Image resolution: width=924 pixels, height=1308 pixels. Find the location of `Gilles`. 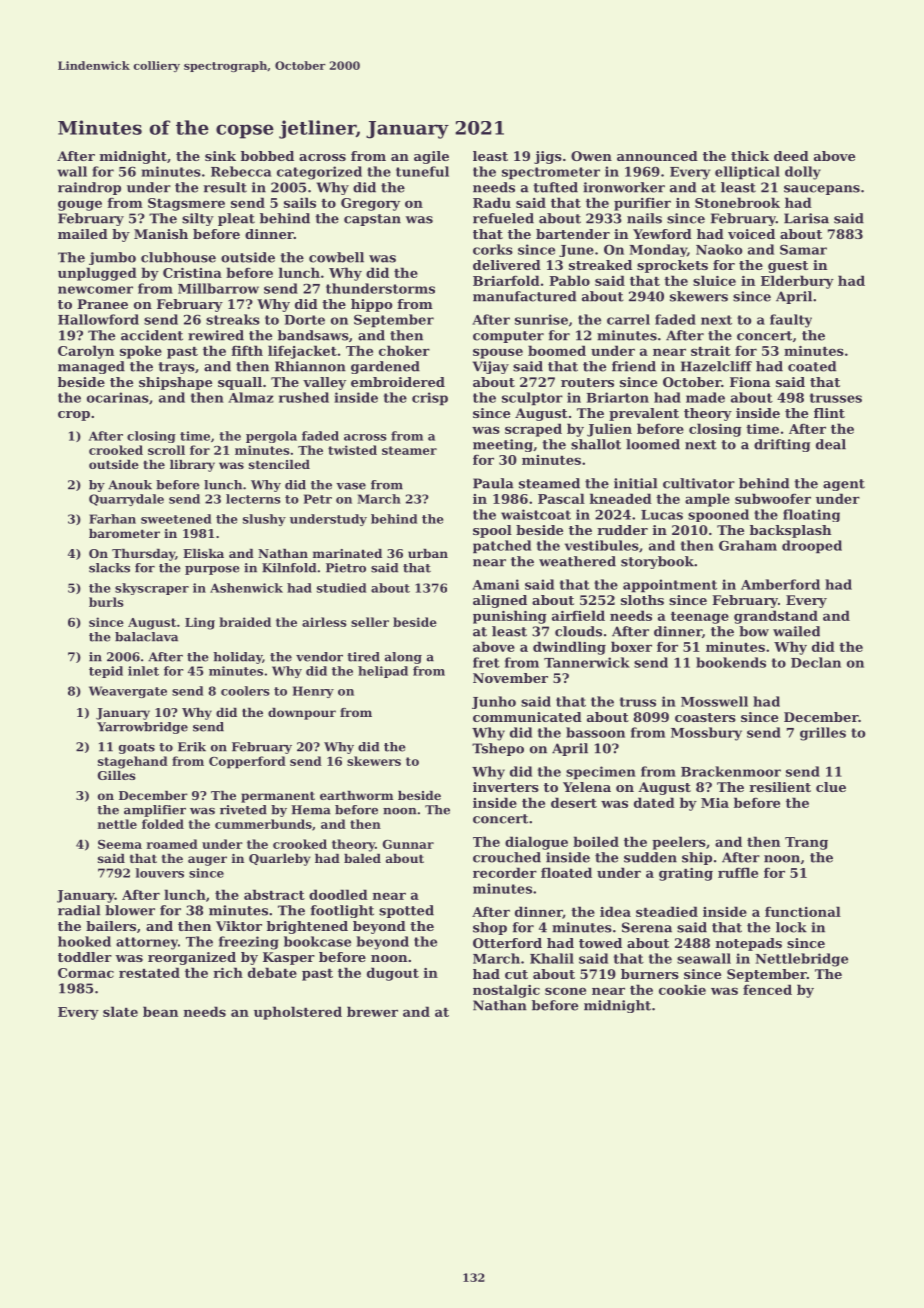

Gilles is located at coordinates (117, 775).
